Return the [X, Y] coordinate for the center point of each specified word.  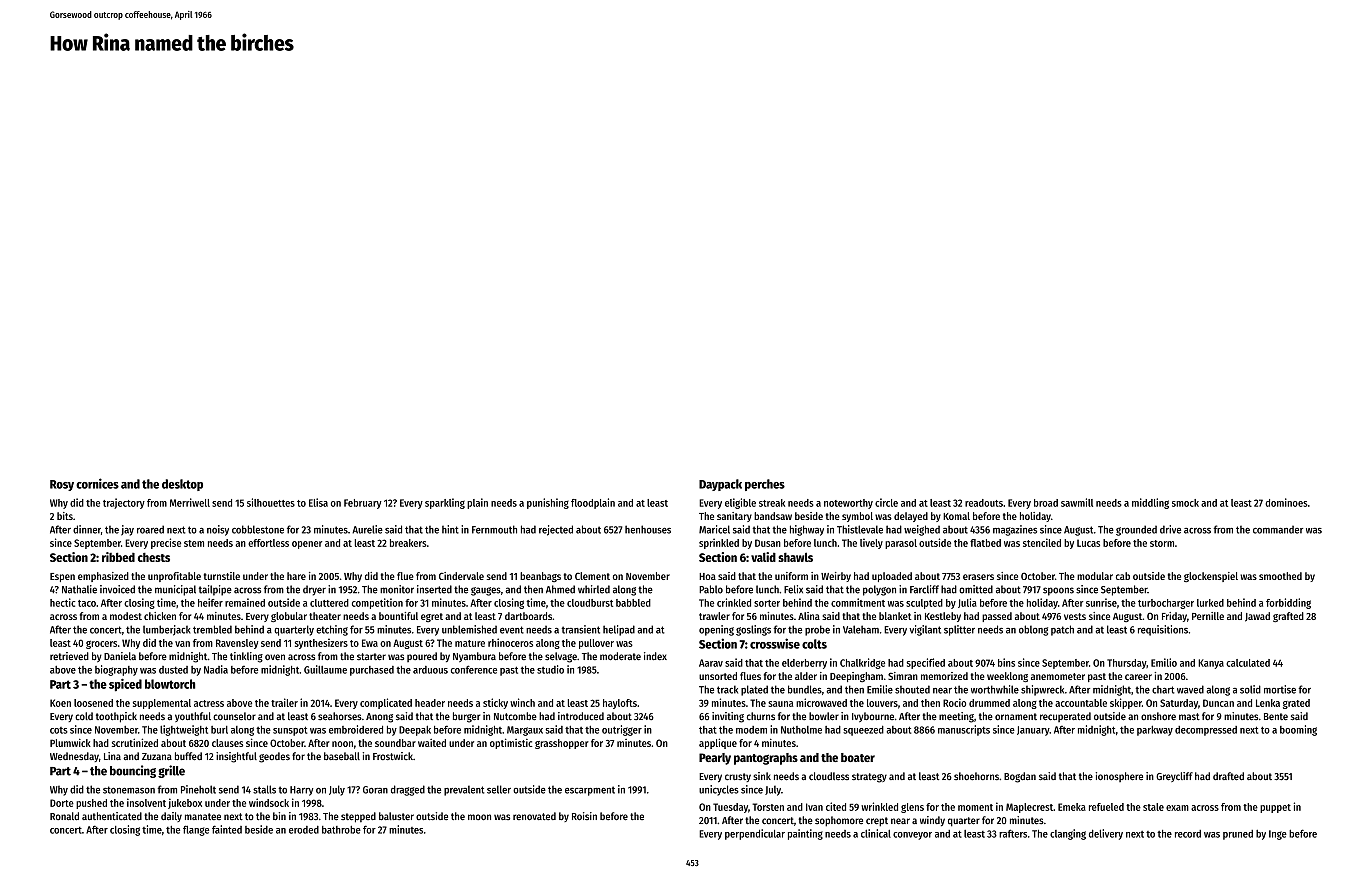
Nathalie [79, 589]
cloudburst [590, 603]
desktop [182, 485]
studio [550, 669]
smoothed [1280, 576]
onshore [1158, 716]
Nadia [216, 669]
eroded [304, 830]
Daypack [720, 485]
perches [765, 485]
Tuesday [730, 808]
